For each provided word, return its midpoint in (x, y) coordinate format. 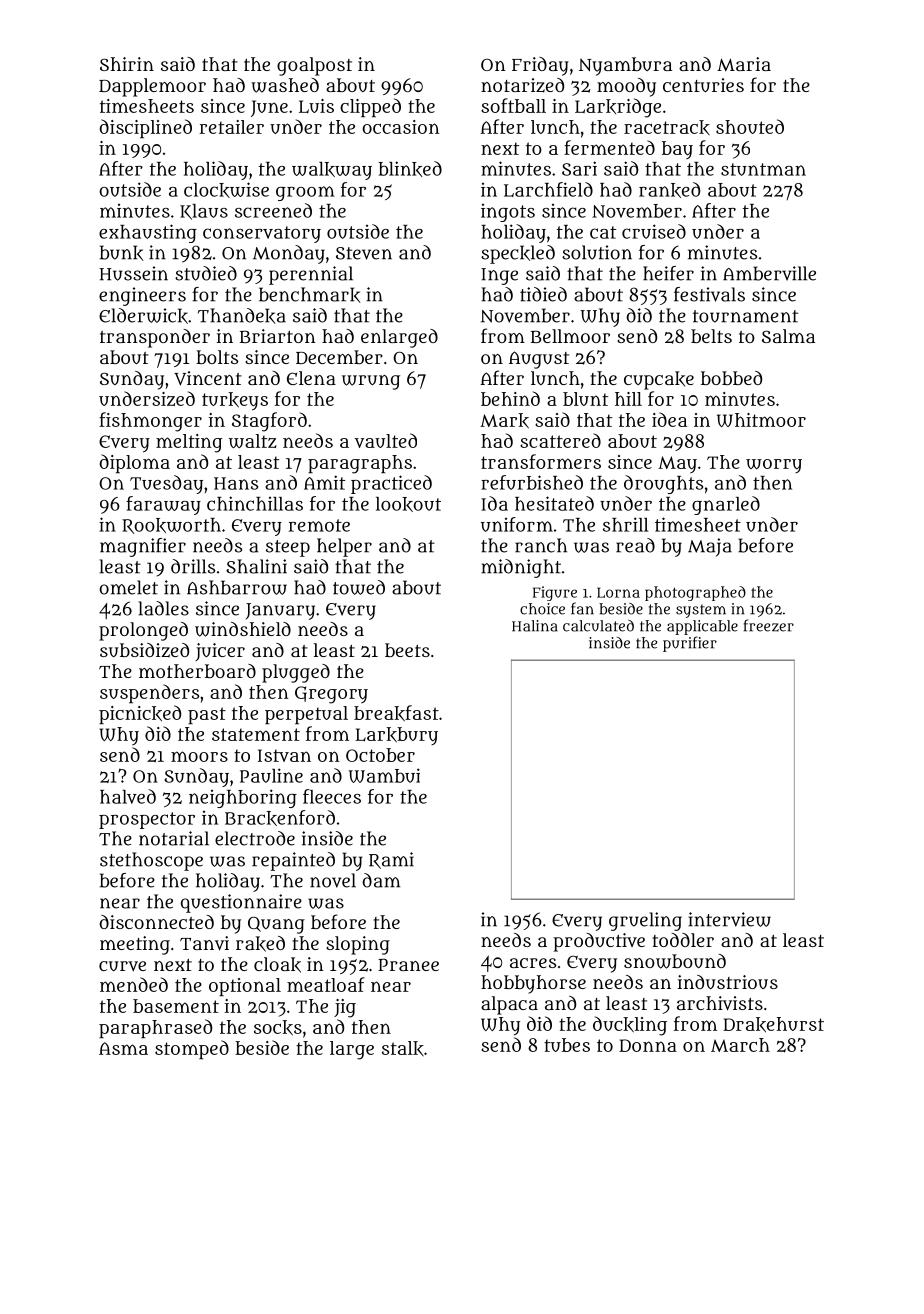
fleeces (332, 796)
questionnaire (241, 903)
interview (729, 919)
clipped (370, 107)
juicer (220, 652)
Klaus (204, 212)
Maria (744, 64)
